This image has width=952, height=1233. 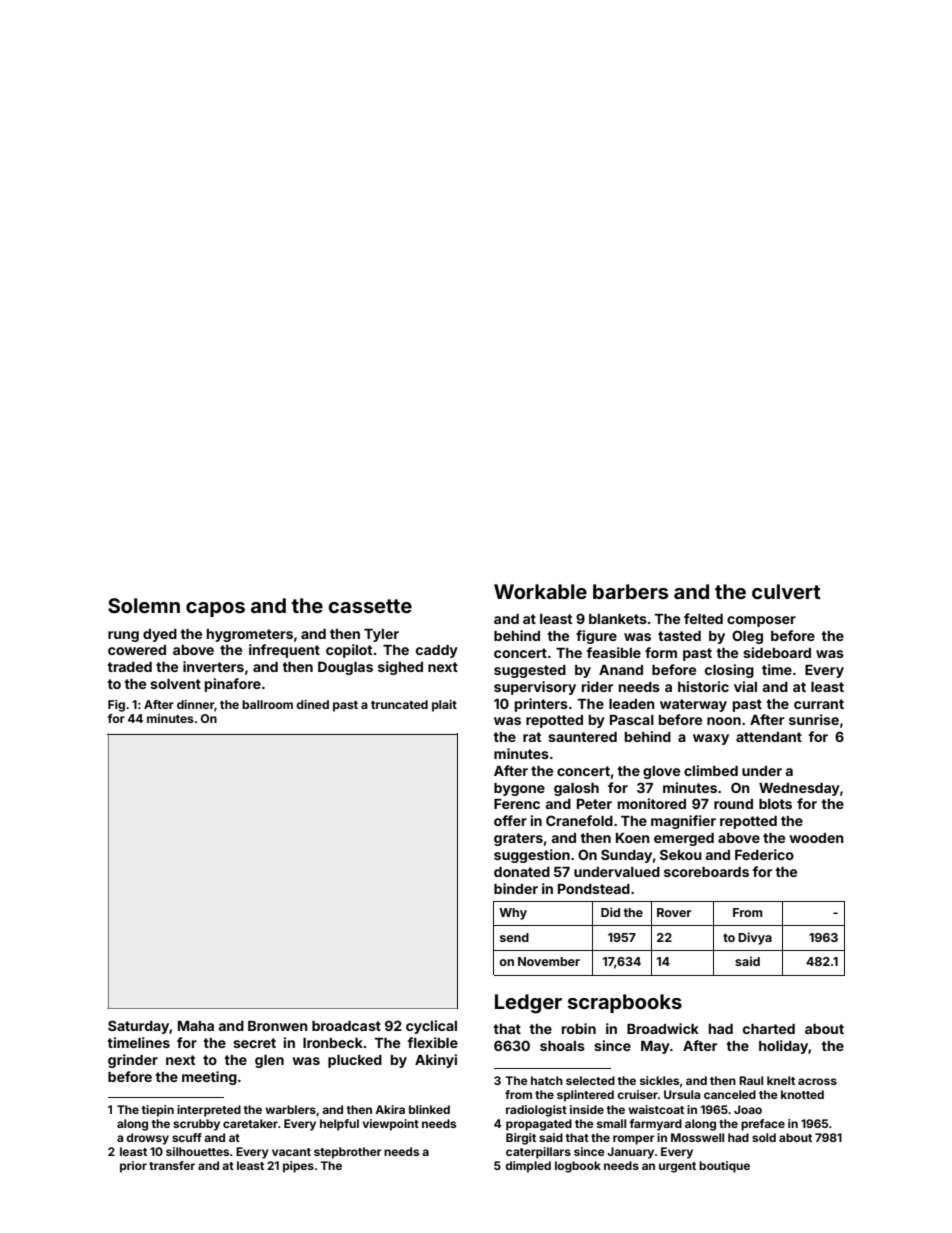 I want to click on cyclical, so click(x=431, y=1027).
